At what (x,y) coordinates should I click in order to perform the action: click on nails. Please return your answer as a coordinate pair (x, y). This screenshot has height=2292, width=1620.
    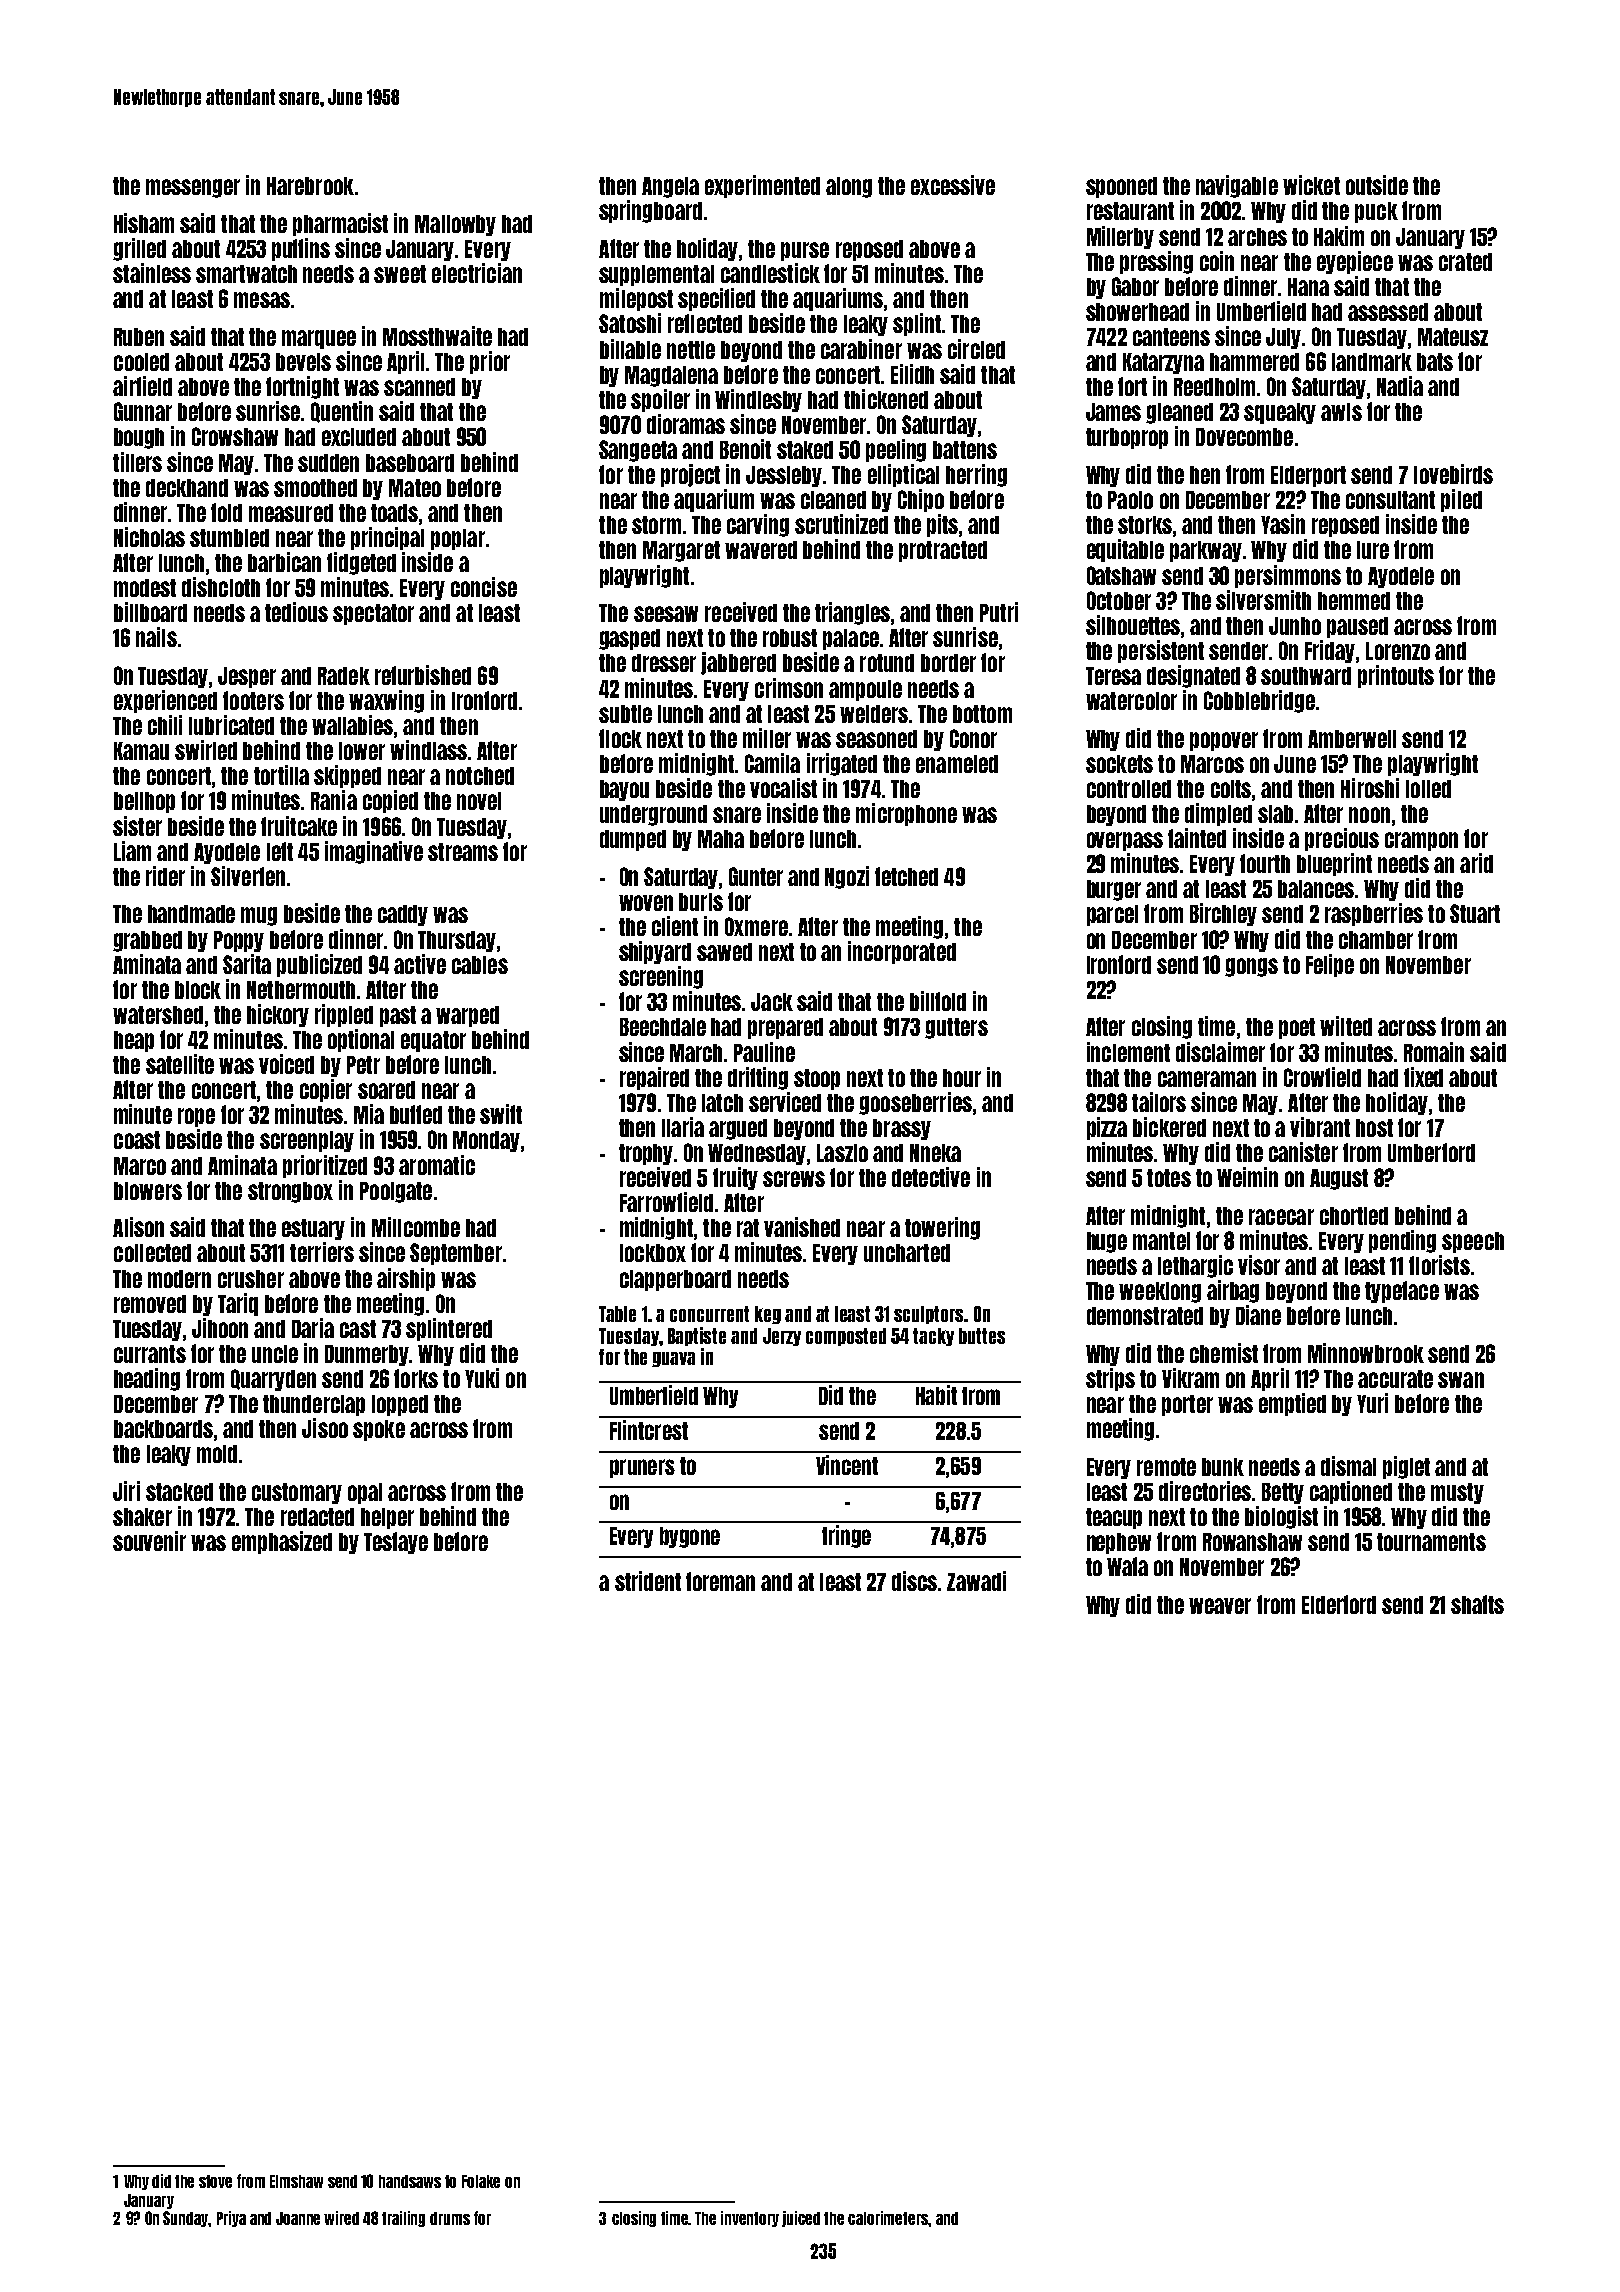
    Looking at the image, I should click on (156, 637).
